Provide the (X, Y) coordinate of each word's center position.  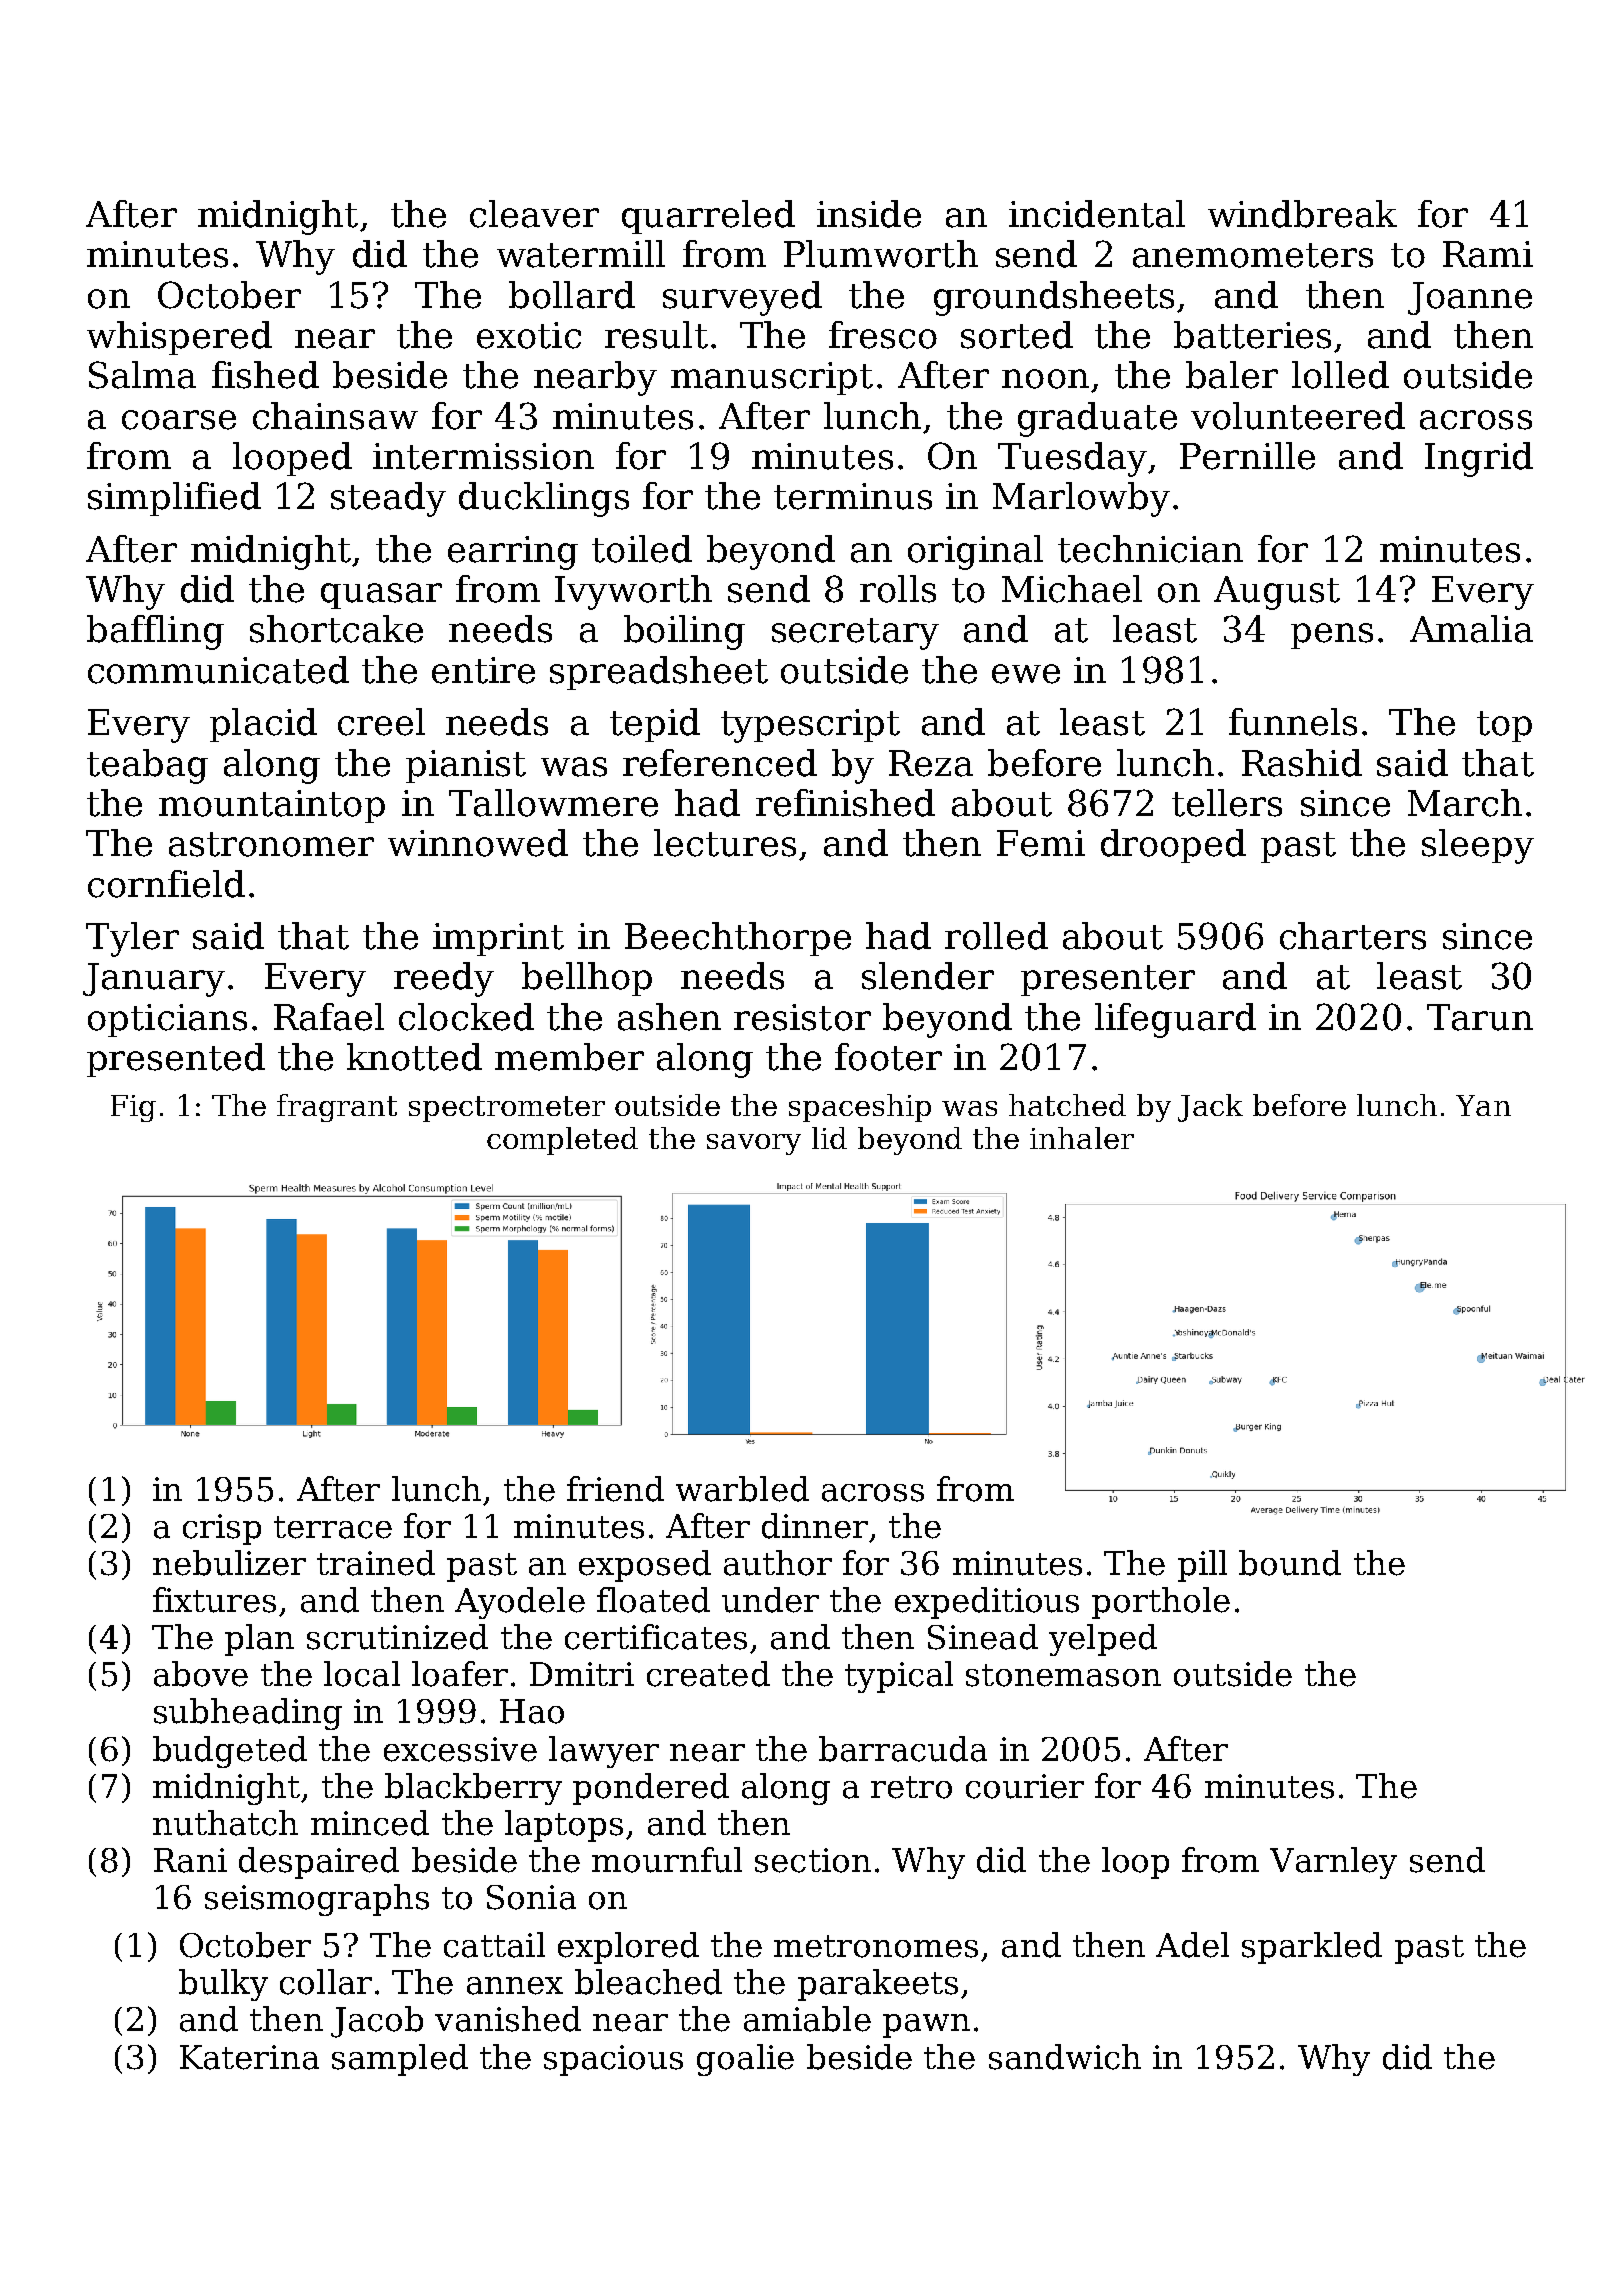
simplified (174, 499)
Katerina (249, 2057)
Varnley (1333, 1863)
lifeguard (1175, 1020)
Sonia (531, 1897)
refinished (845, 803)
